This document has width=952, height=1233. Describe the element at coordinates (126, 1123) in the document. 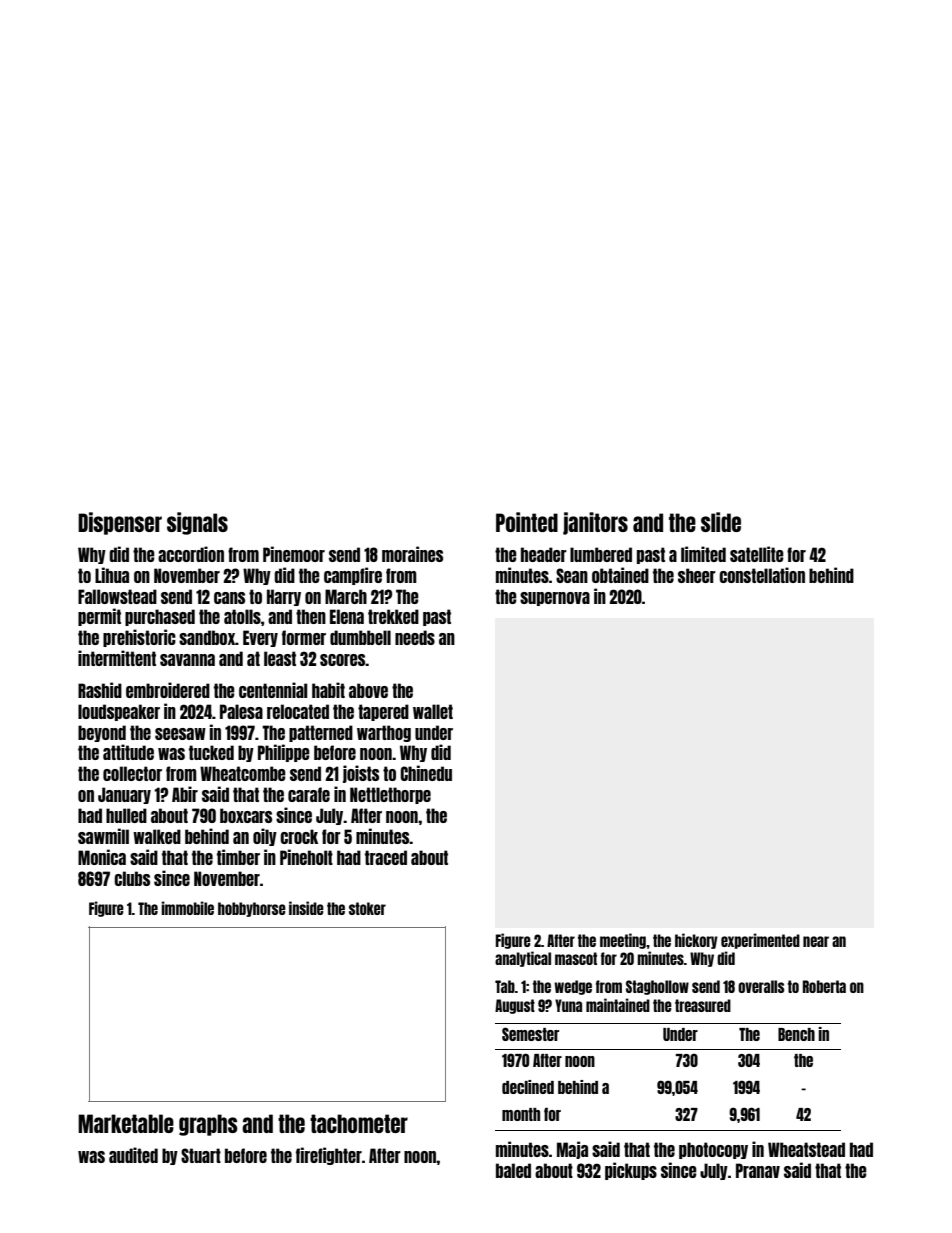

I see `Marketable` at that location.
